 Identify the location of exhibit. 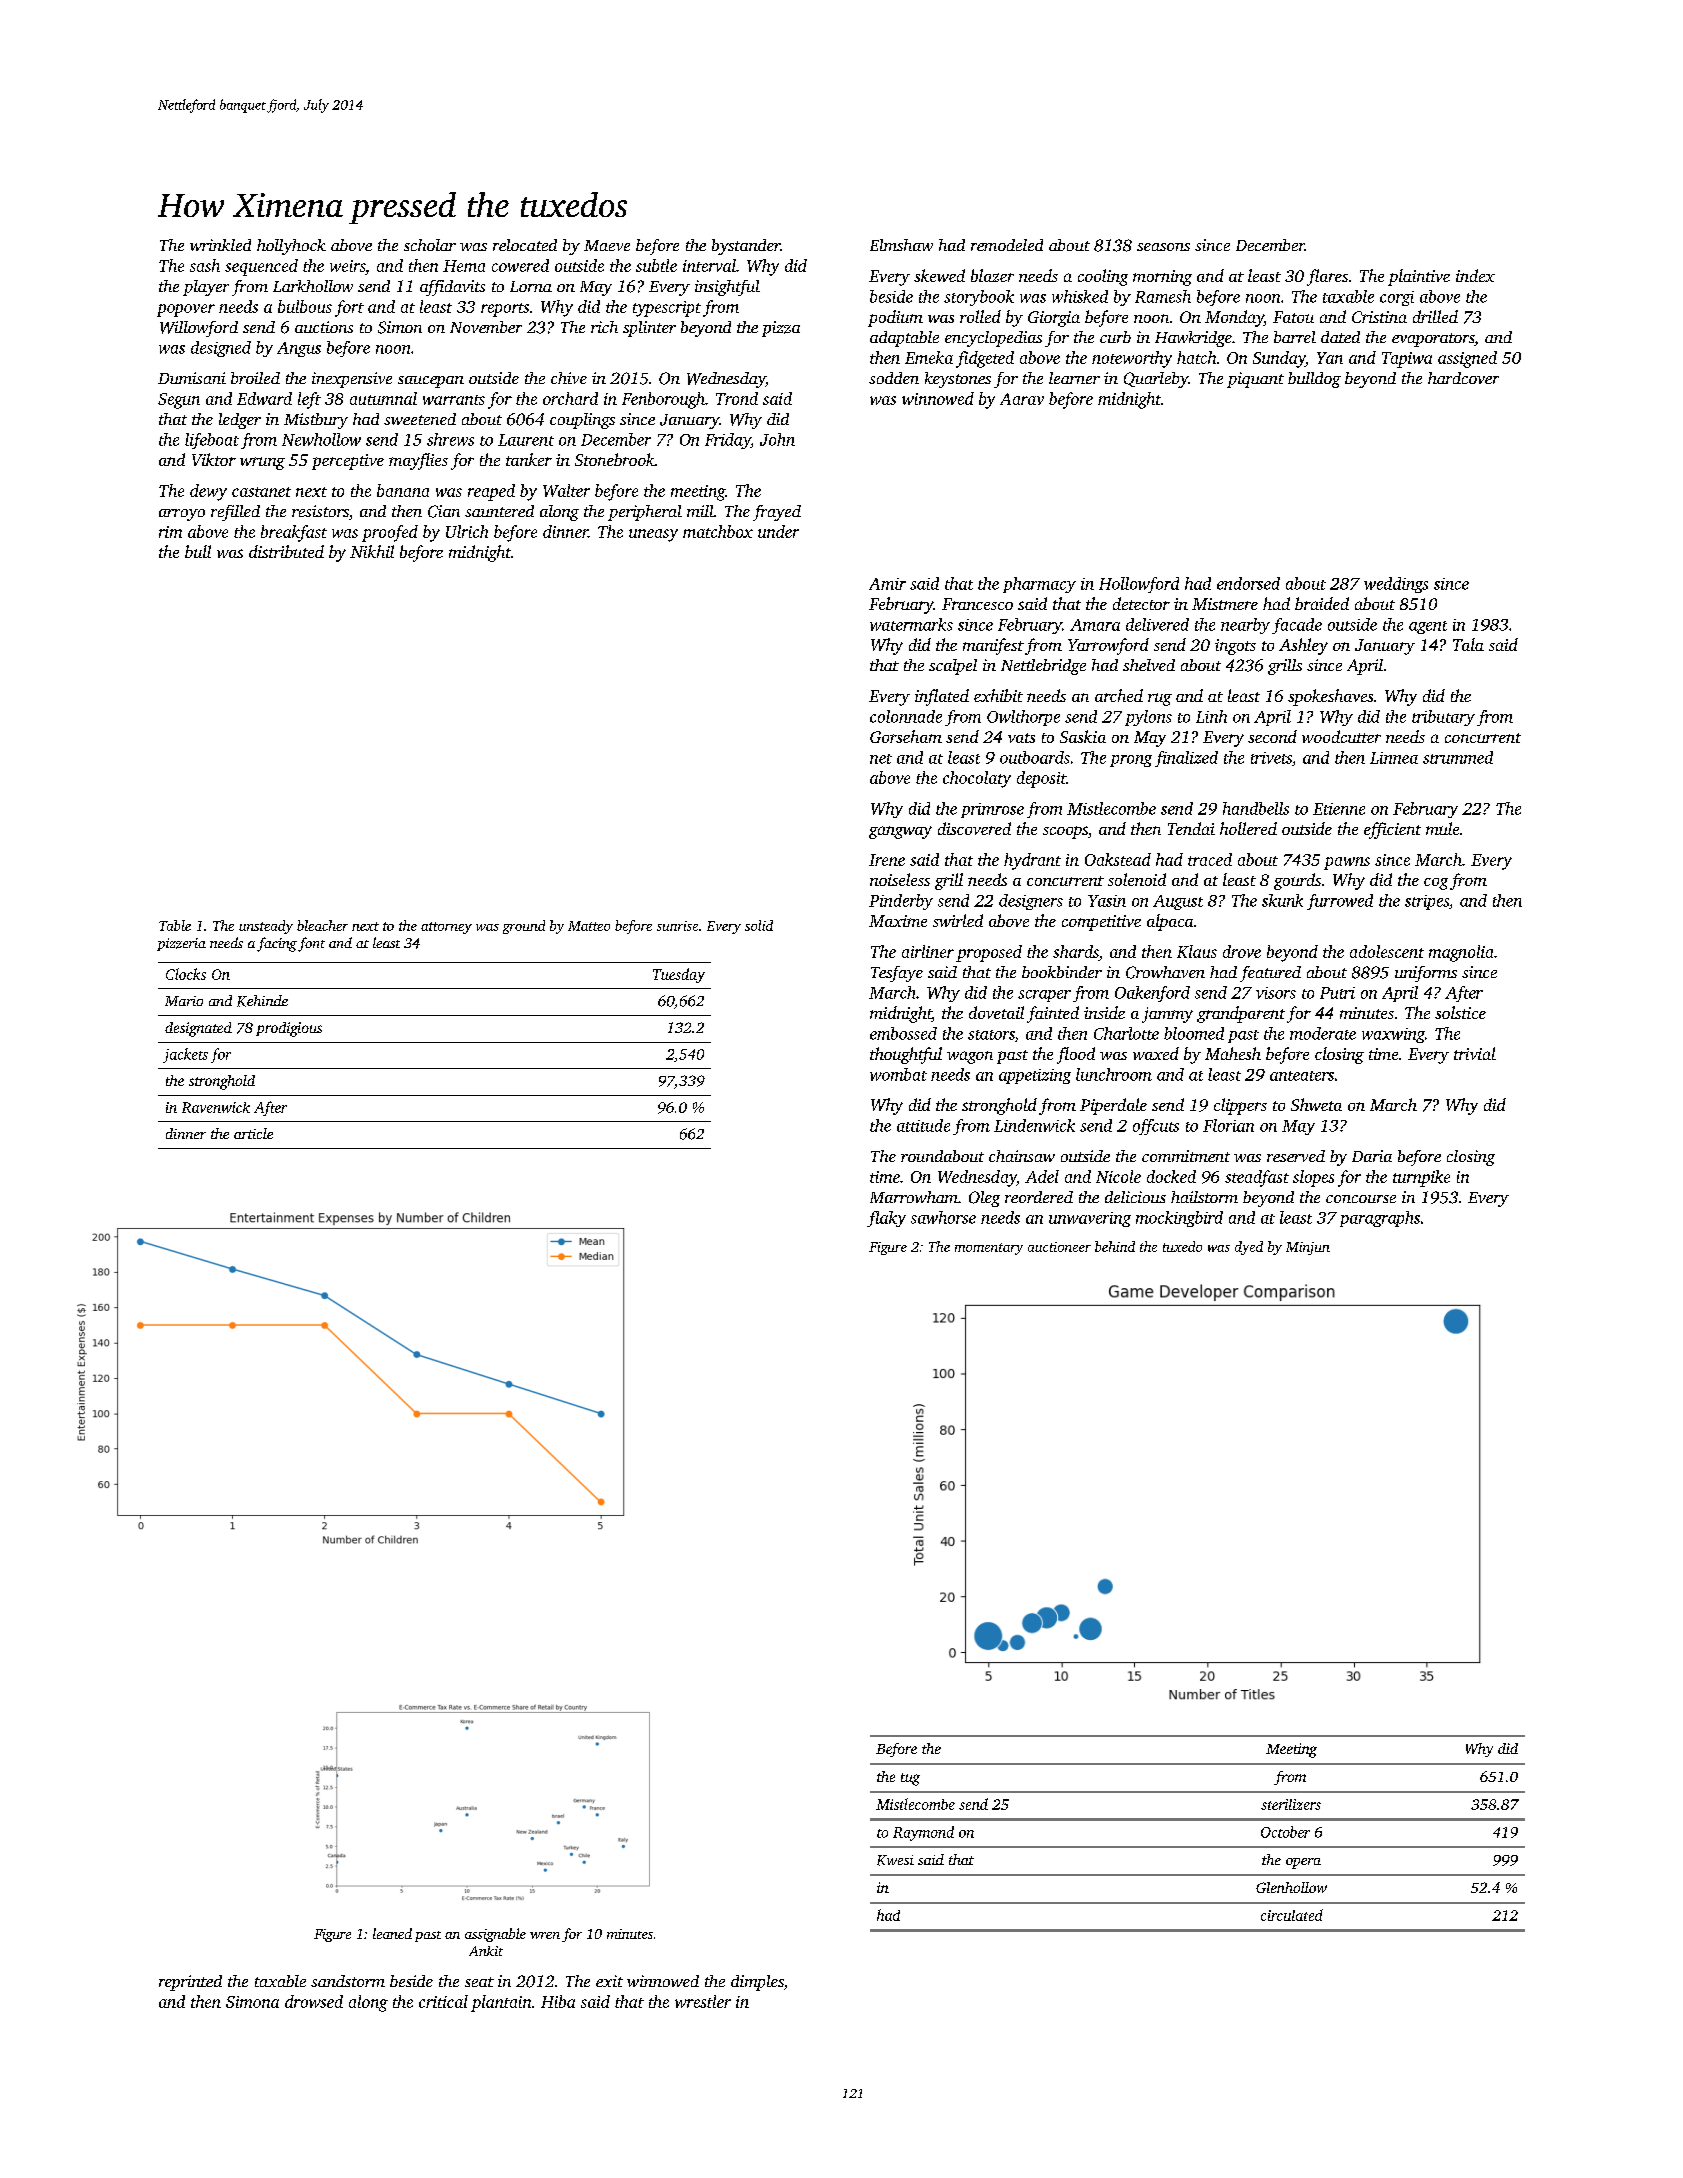
(998, 695).
